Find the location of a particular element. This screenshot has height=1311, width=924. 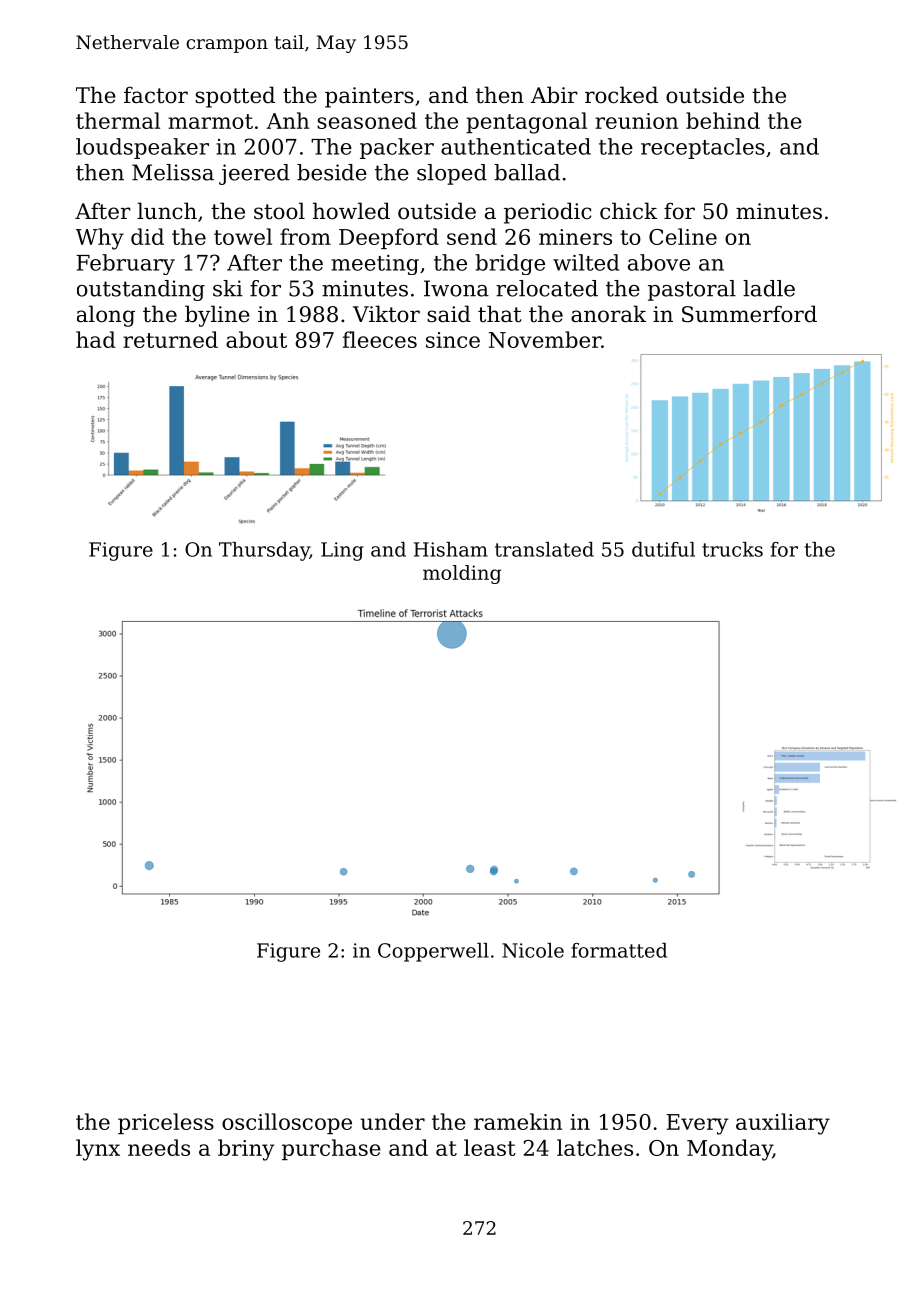

factor is located at coordinates (156, 95).
